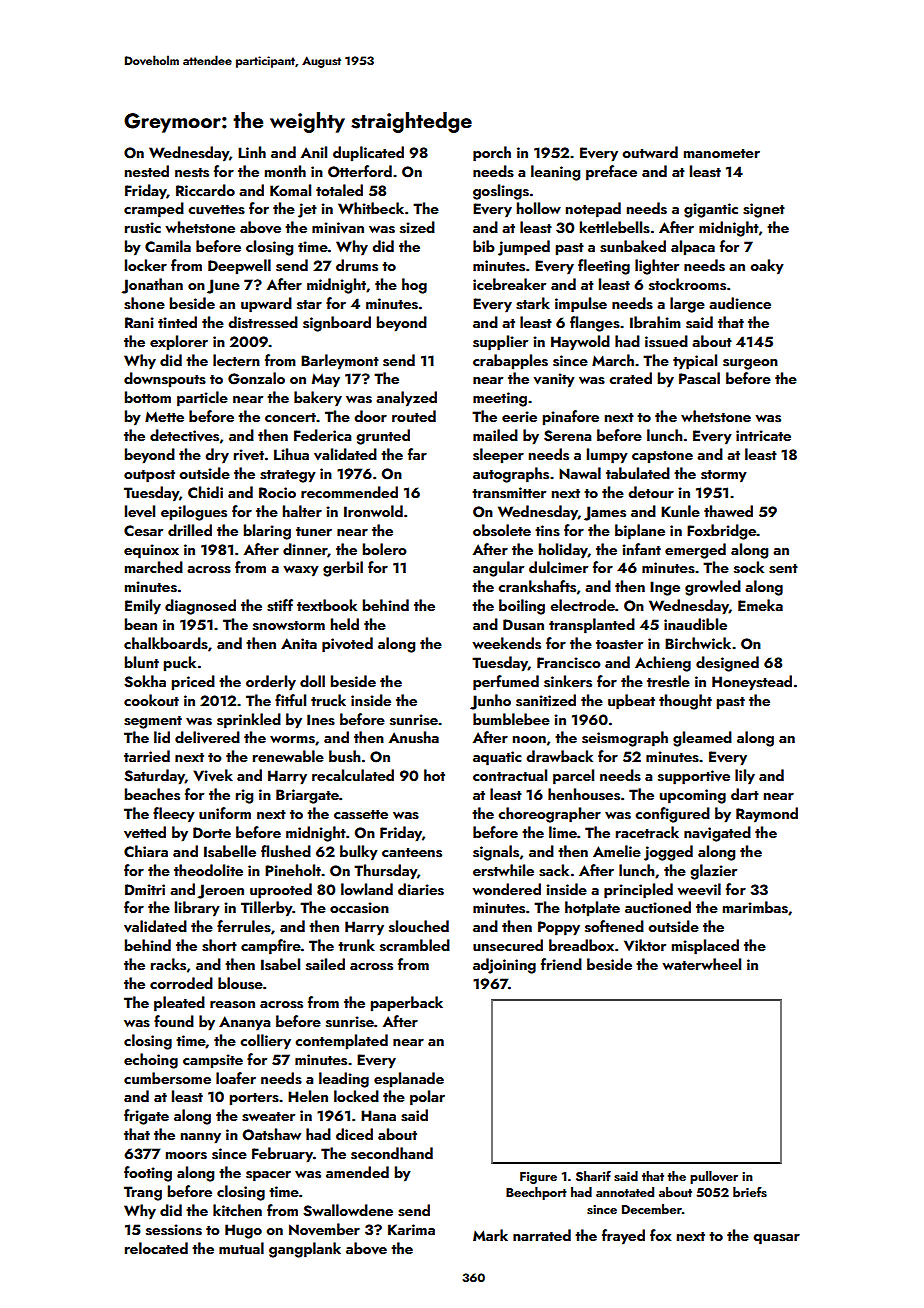 The image size is (924, 1308). Describe the element at coordinates (147, 171) in the screenshot. I see `nested` at that location.
